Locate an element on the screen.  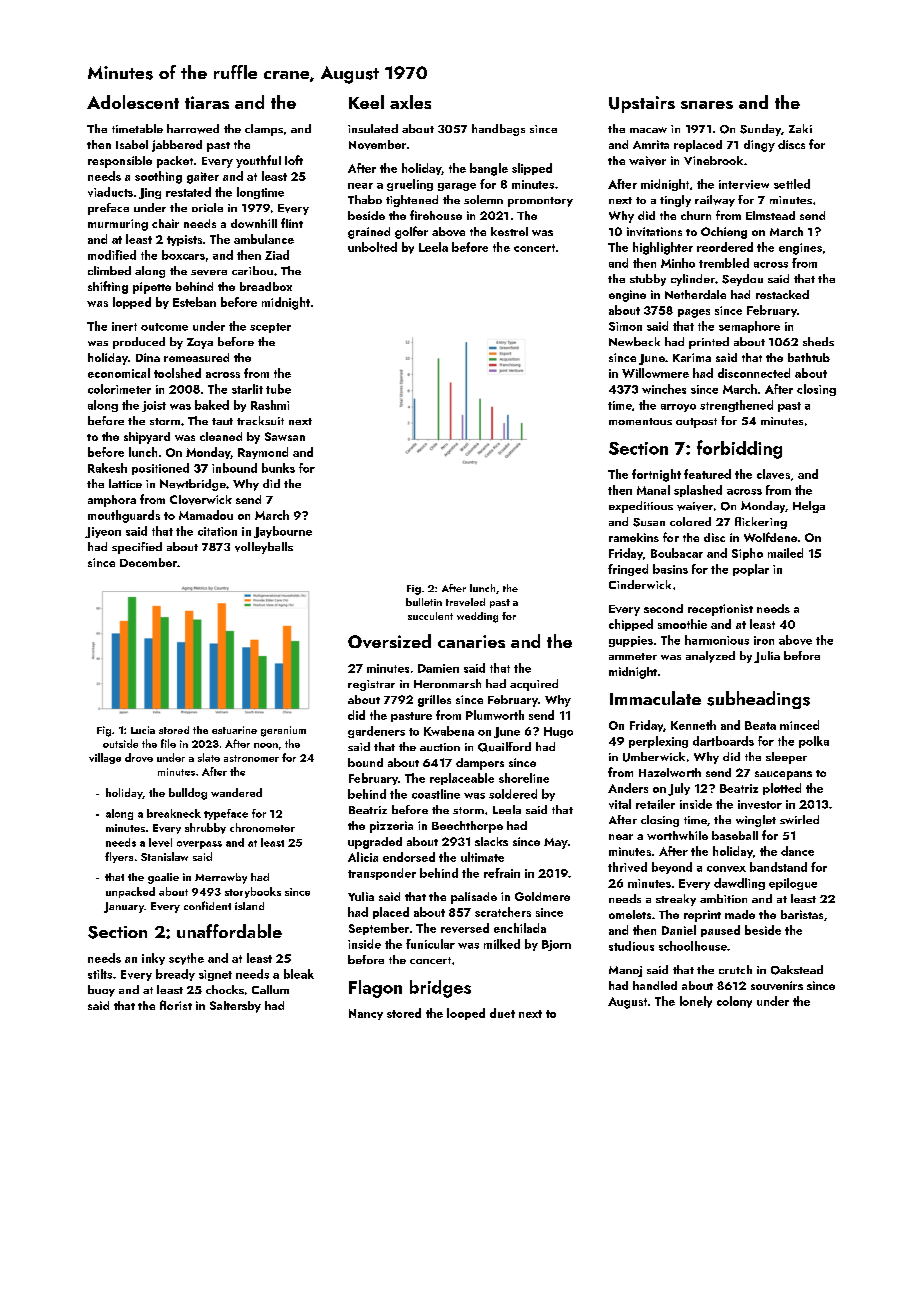
florist is located at coordinates (176, 1005).
